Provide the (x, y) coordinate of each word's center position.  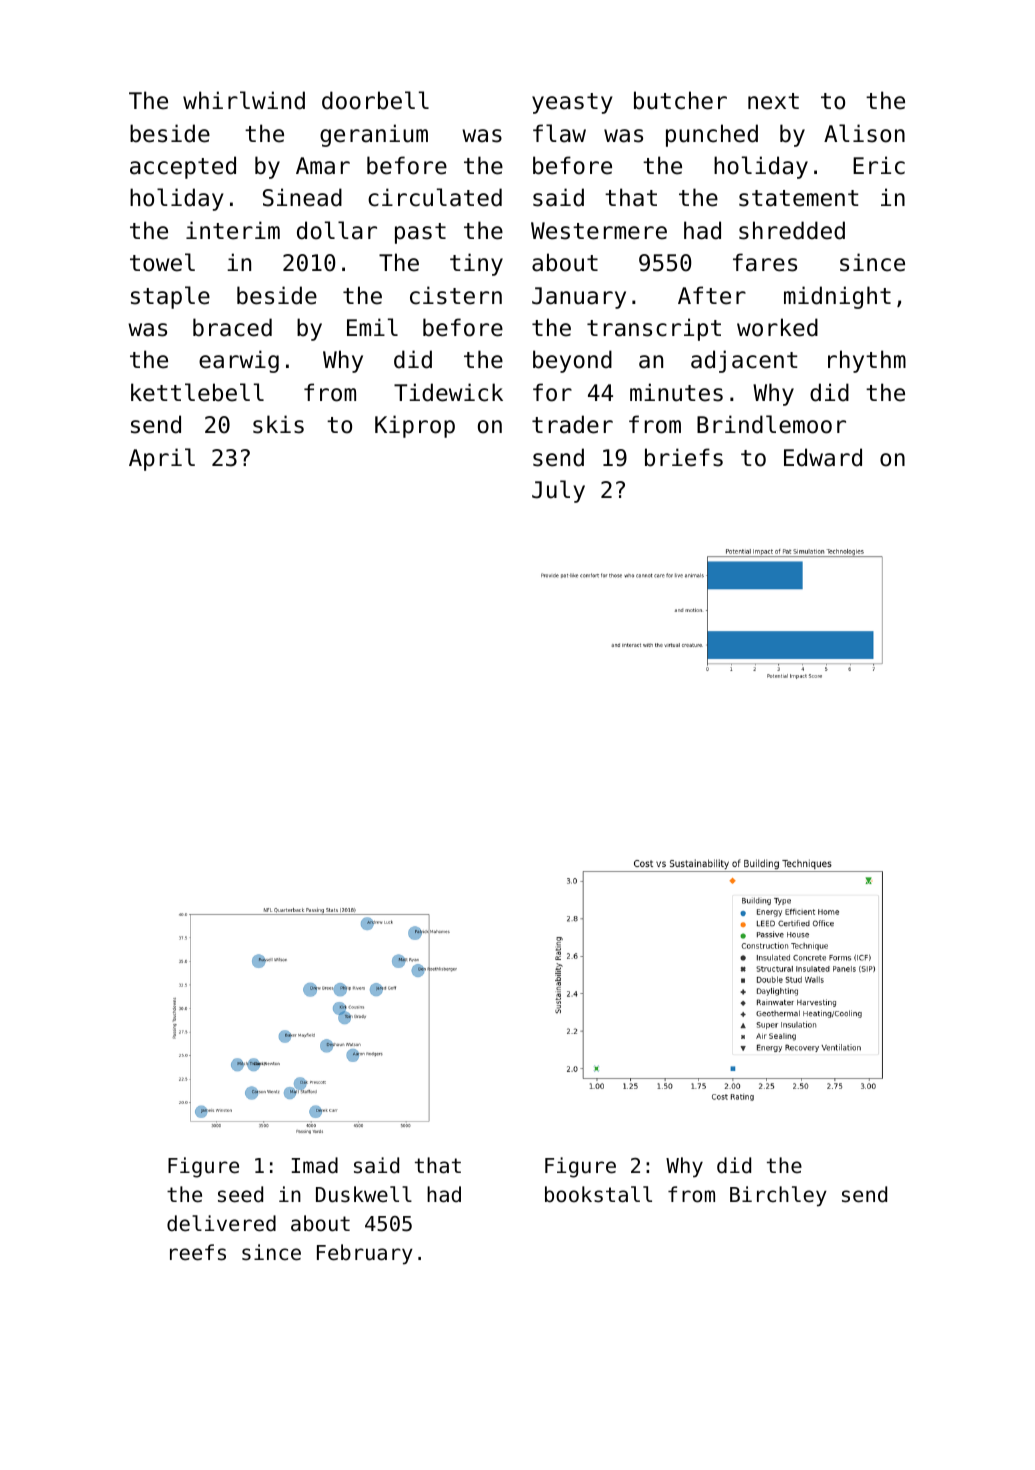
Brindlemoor (771, 424)
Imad (315, 1165)
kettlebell (197, 392)
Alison (864, 133)
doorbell (375, 100)
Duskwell (364, 1194)
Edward (823, 457)
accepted (183, 167)
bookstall (598, 1194)
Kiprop (415, 426)
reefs (198, 1252)
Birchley (778, 1196)
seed (240, 1194)
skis (278, 424)
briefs (684, 457)
